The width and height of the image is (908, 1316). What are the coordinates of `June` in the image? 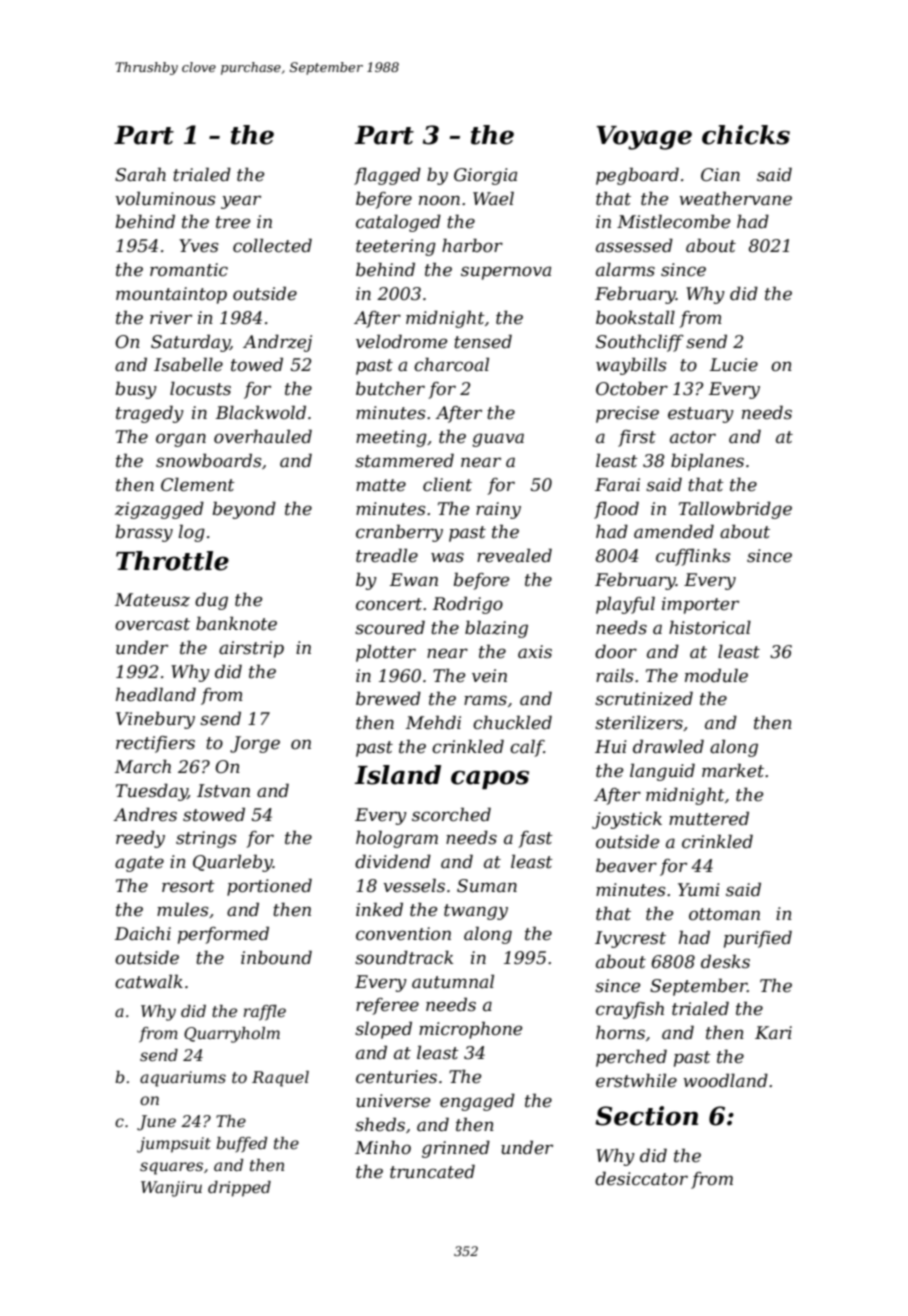 It's located at (156, 1123).
